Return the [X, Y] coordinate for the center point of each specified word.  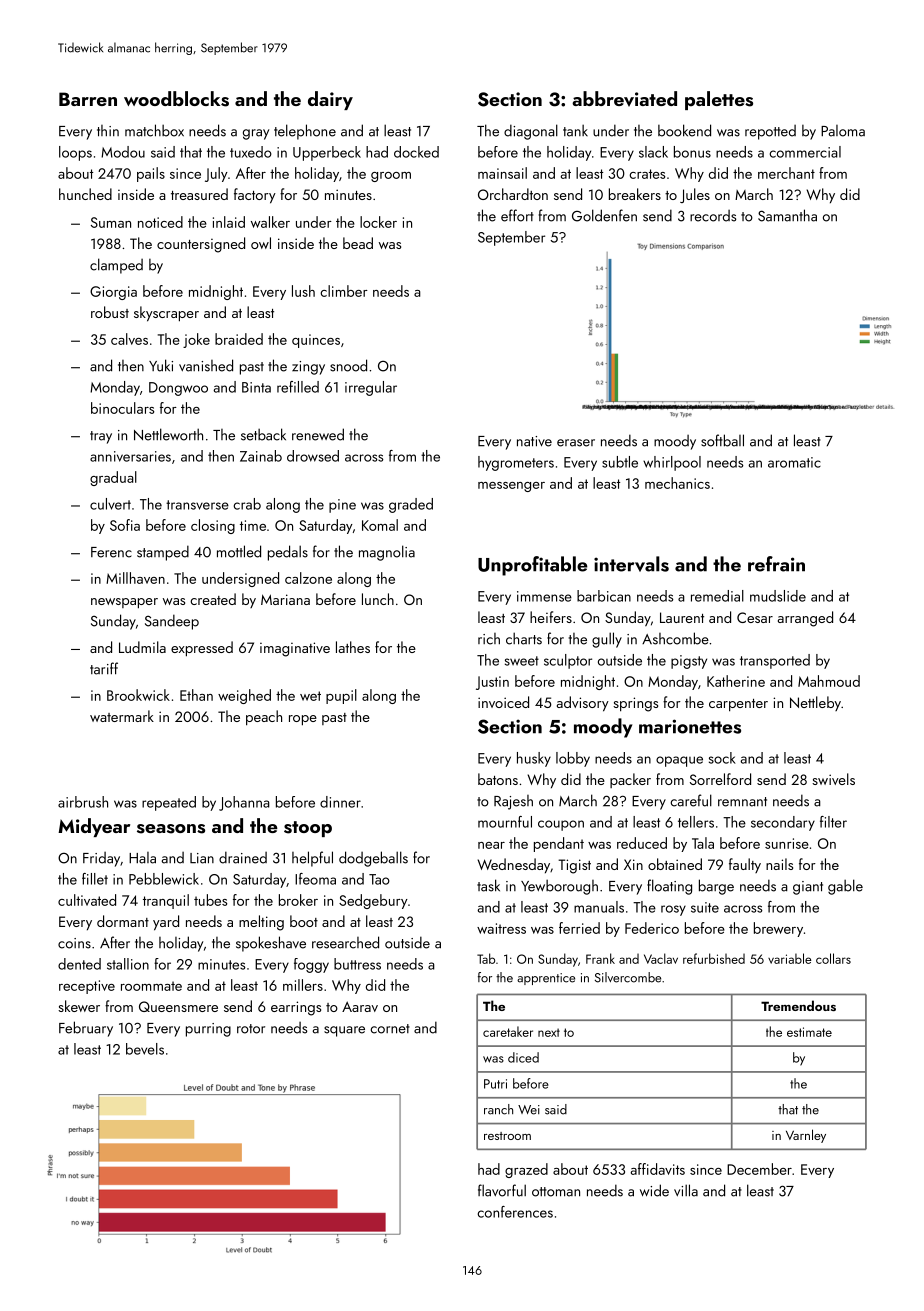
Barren [88, 99]
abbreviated [624, 99]
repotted [770, 132]
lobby [573, 759]
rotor [251, 1029]
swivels [833, 779]
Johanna [244, 803]
